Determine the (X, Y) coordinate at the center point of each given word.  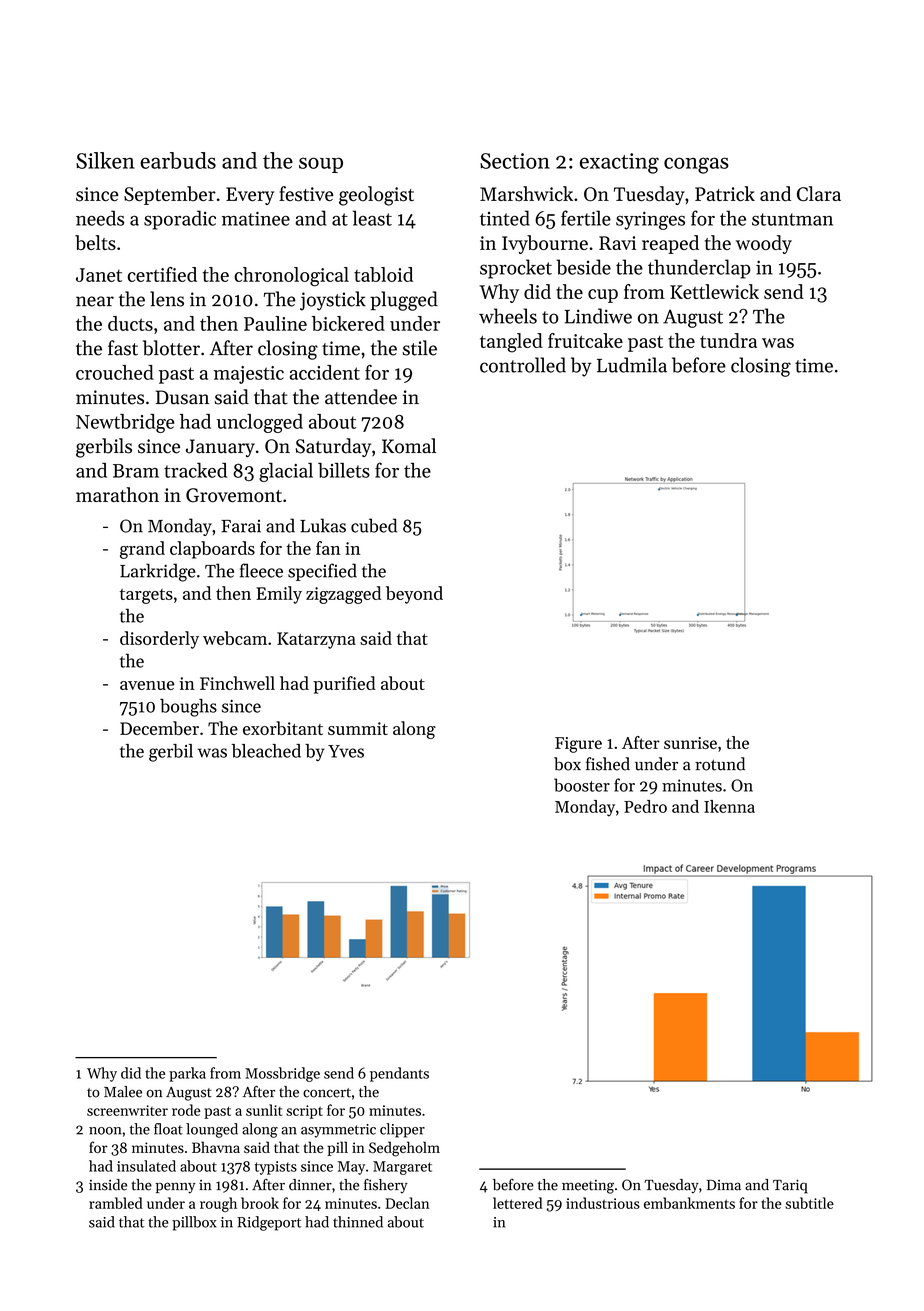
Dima (724, 1185)
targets (146, 596)
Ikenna (729, 806)
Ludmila (632, 365)
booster (582, 785)
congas (696, 165)
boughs (188, 708)
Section (515, 161)
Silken (105, 160)
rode (186, 1110)
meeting (588, 1187)
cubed (374, 525)
